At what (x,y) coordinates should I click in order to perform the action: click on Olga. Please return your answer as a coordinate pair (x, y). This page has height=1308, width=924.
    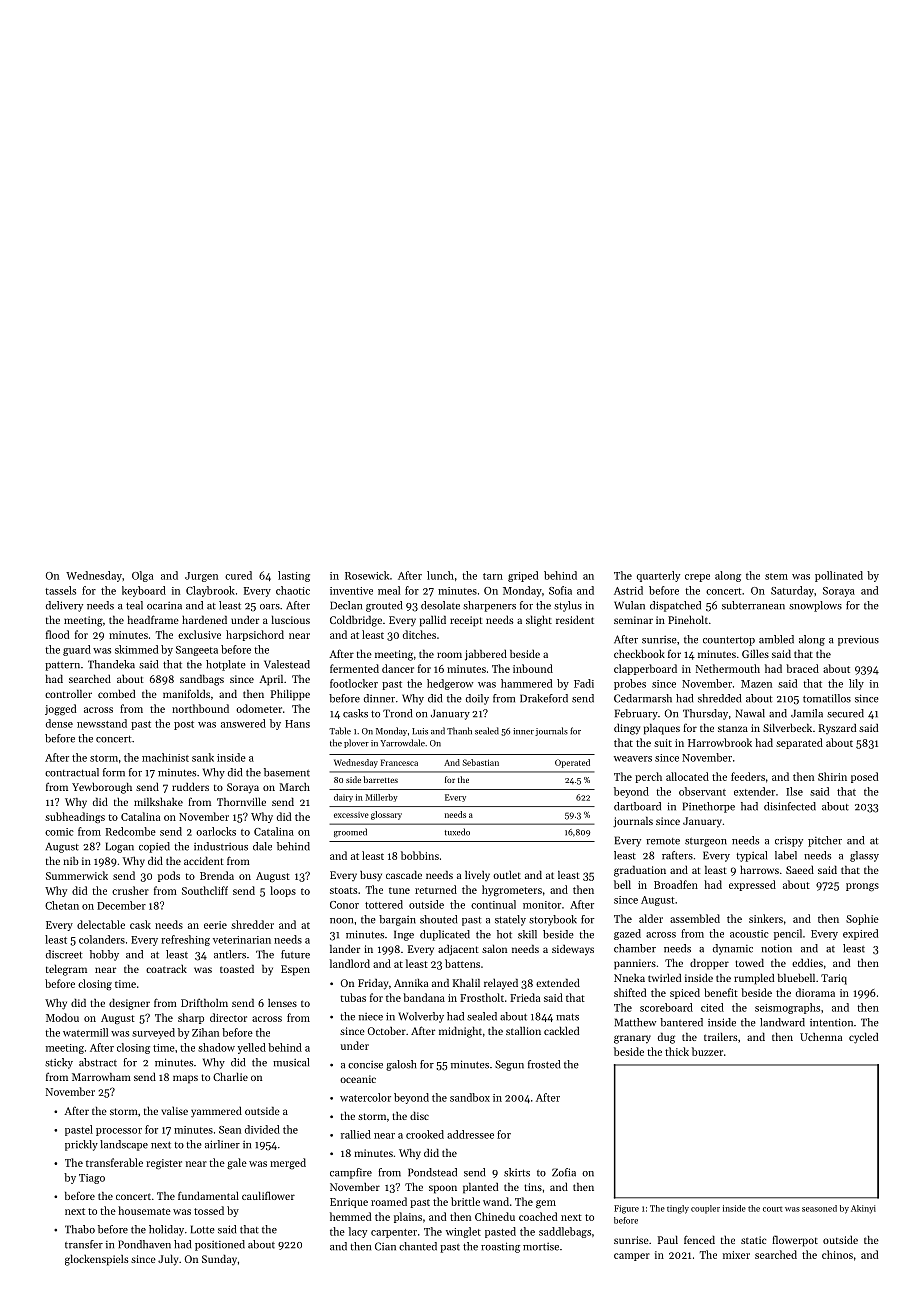
    Looking at the image, I should click on (142, 576).
